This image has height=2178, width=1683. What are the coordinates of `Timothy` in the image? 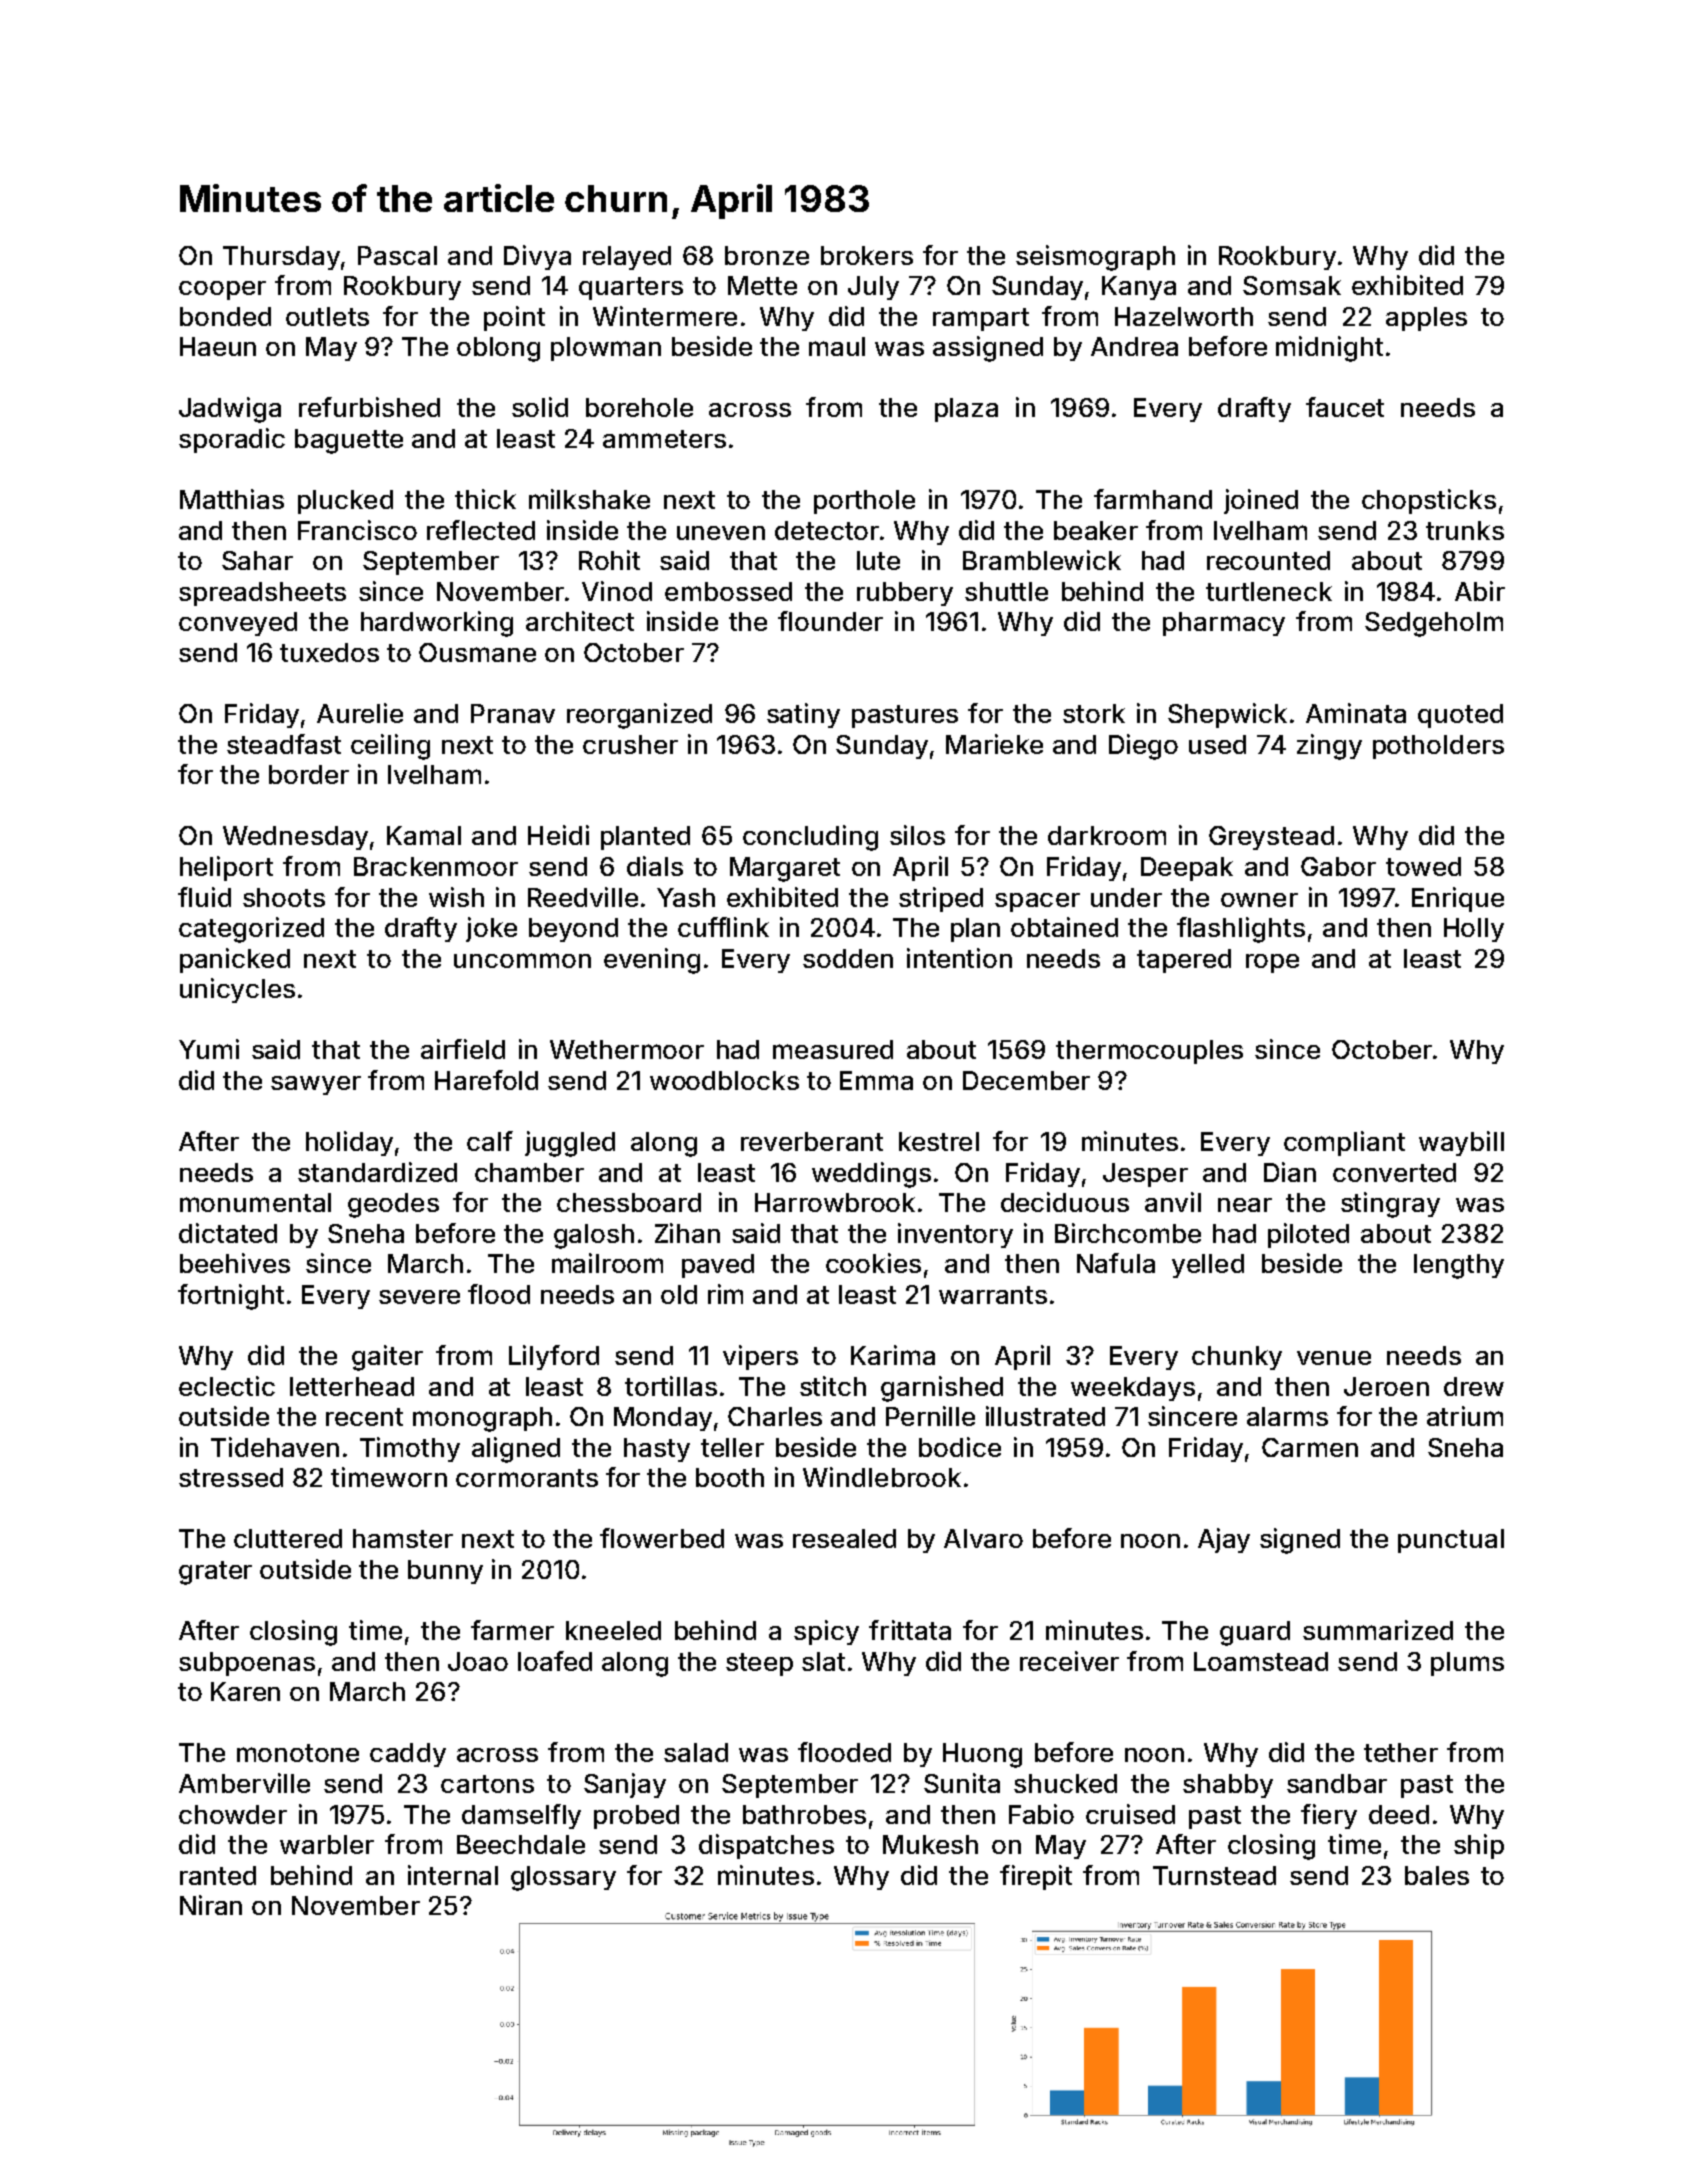 It's located at (410, 1449).
